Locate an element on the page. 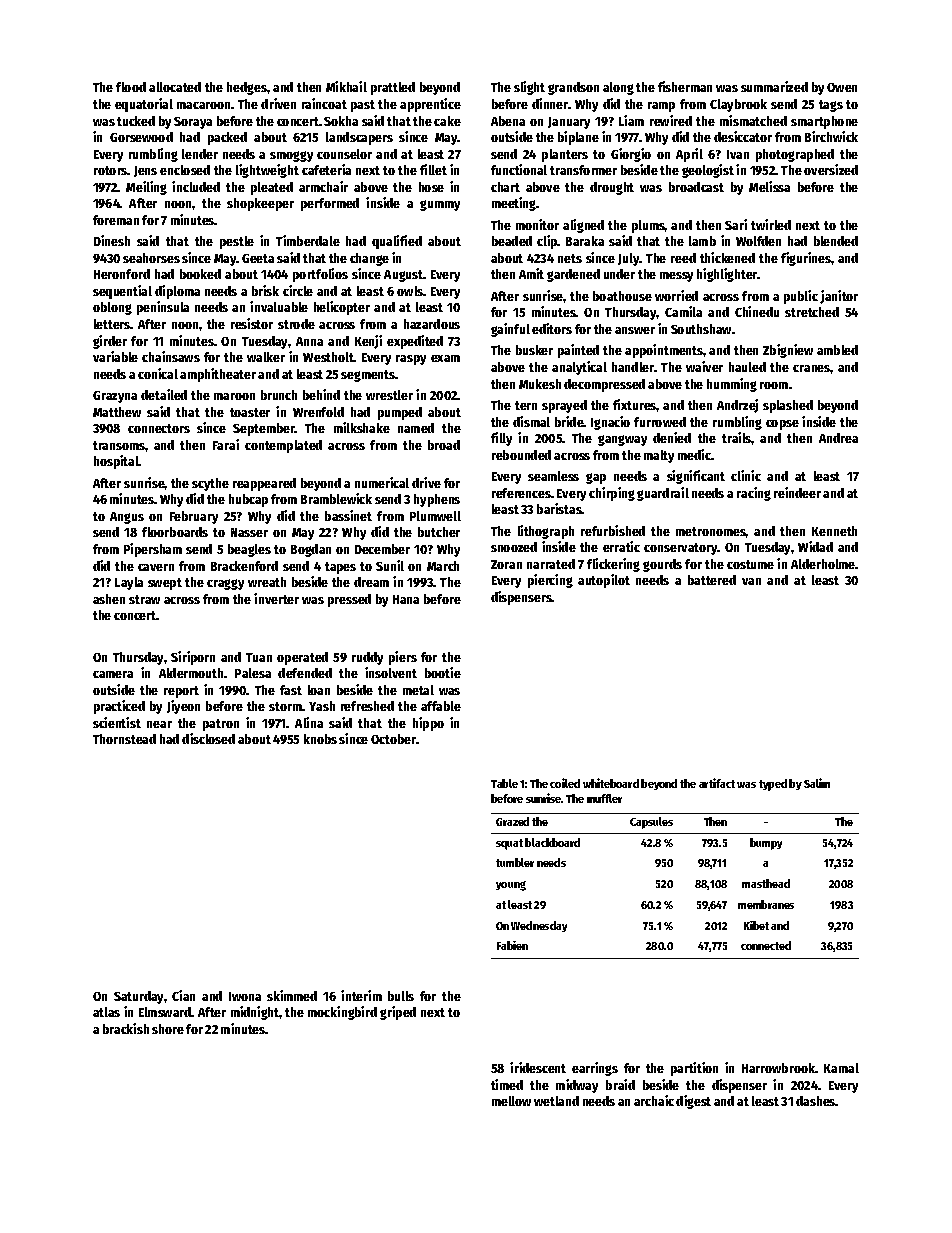 This page has width=952, height=1233. exam is located at coordinates (445, 358).
